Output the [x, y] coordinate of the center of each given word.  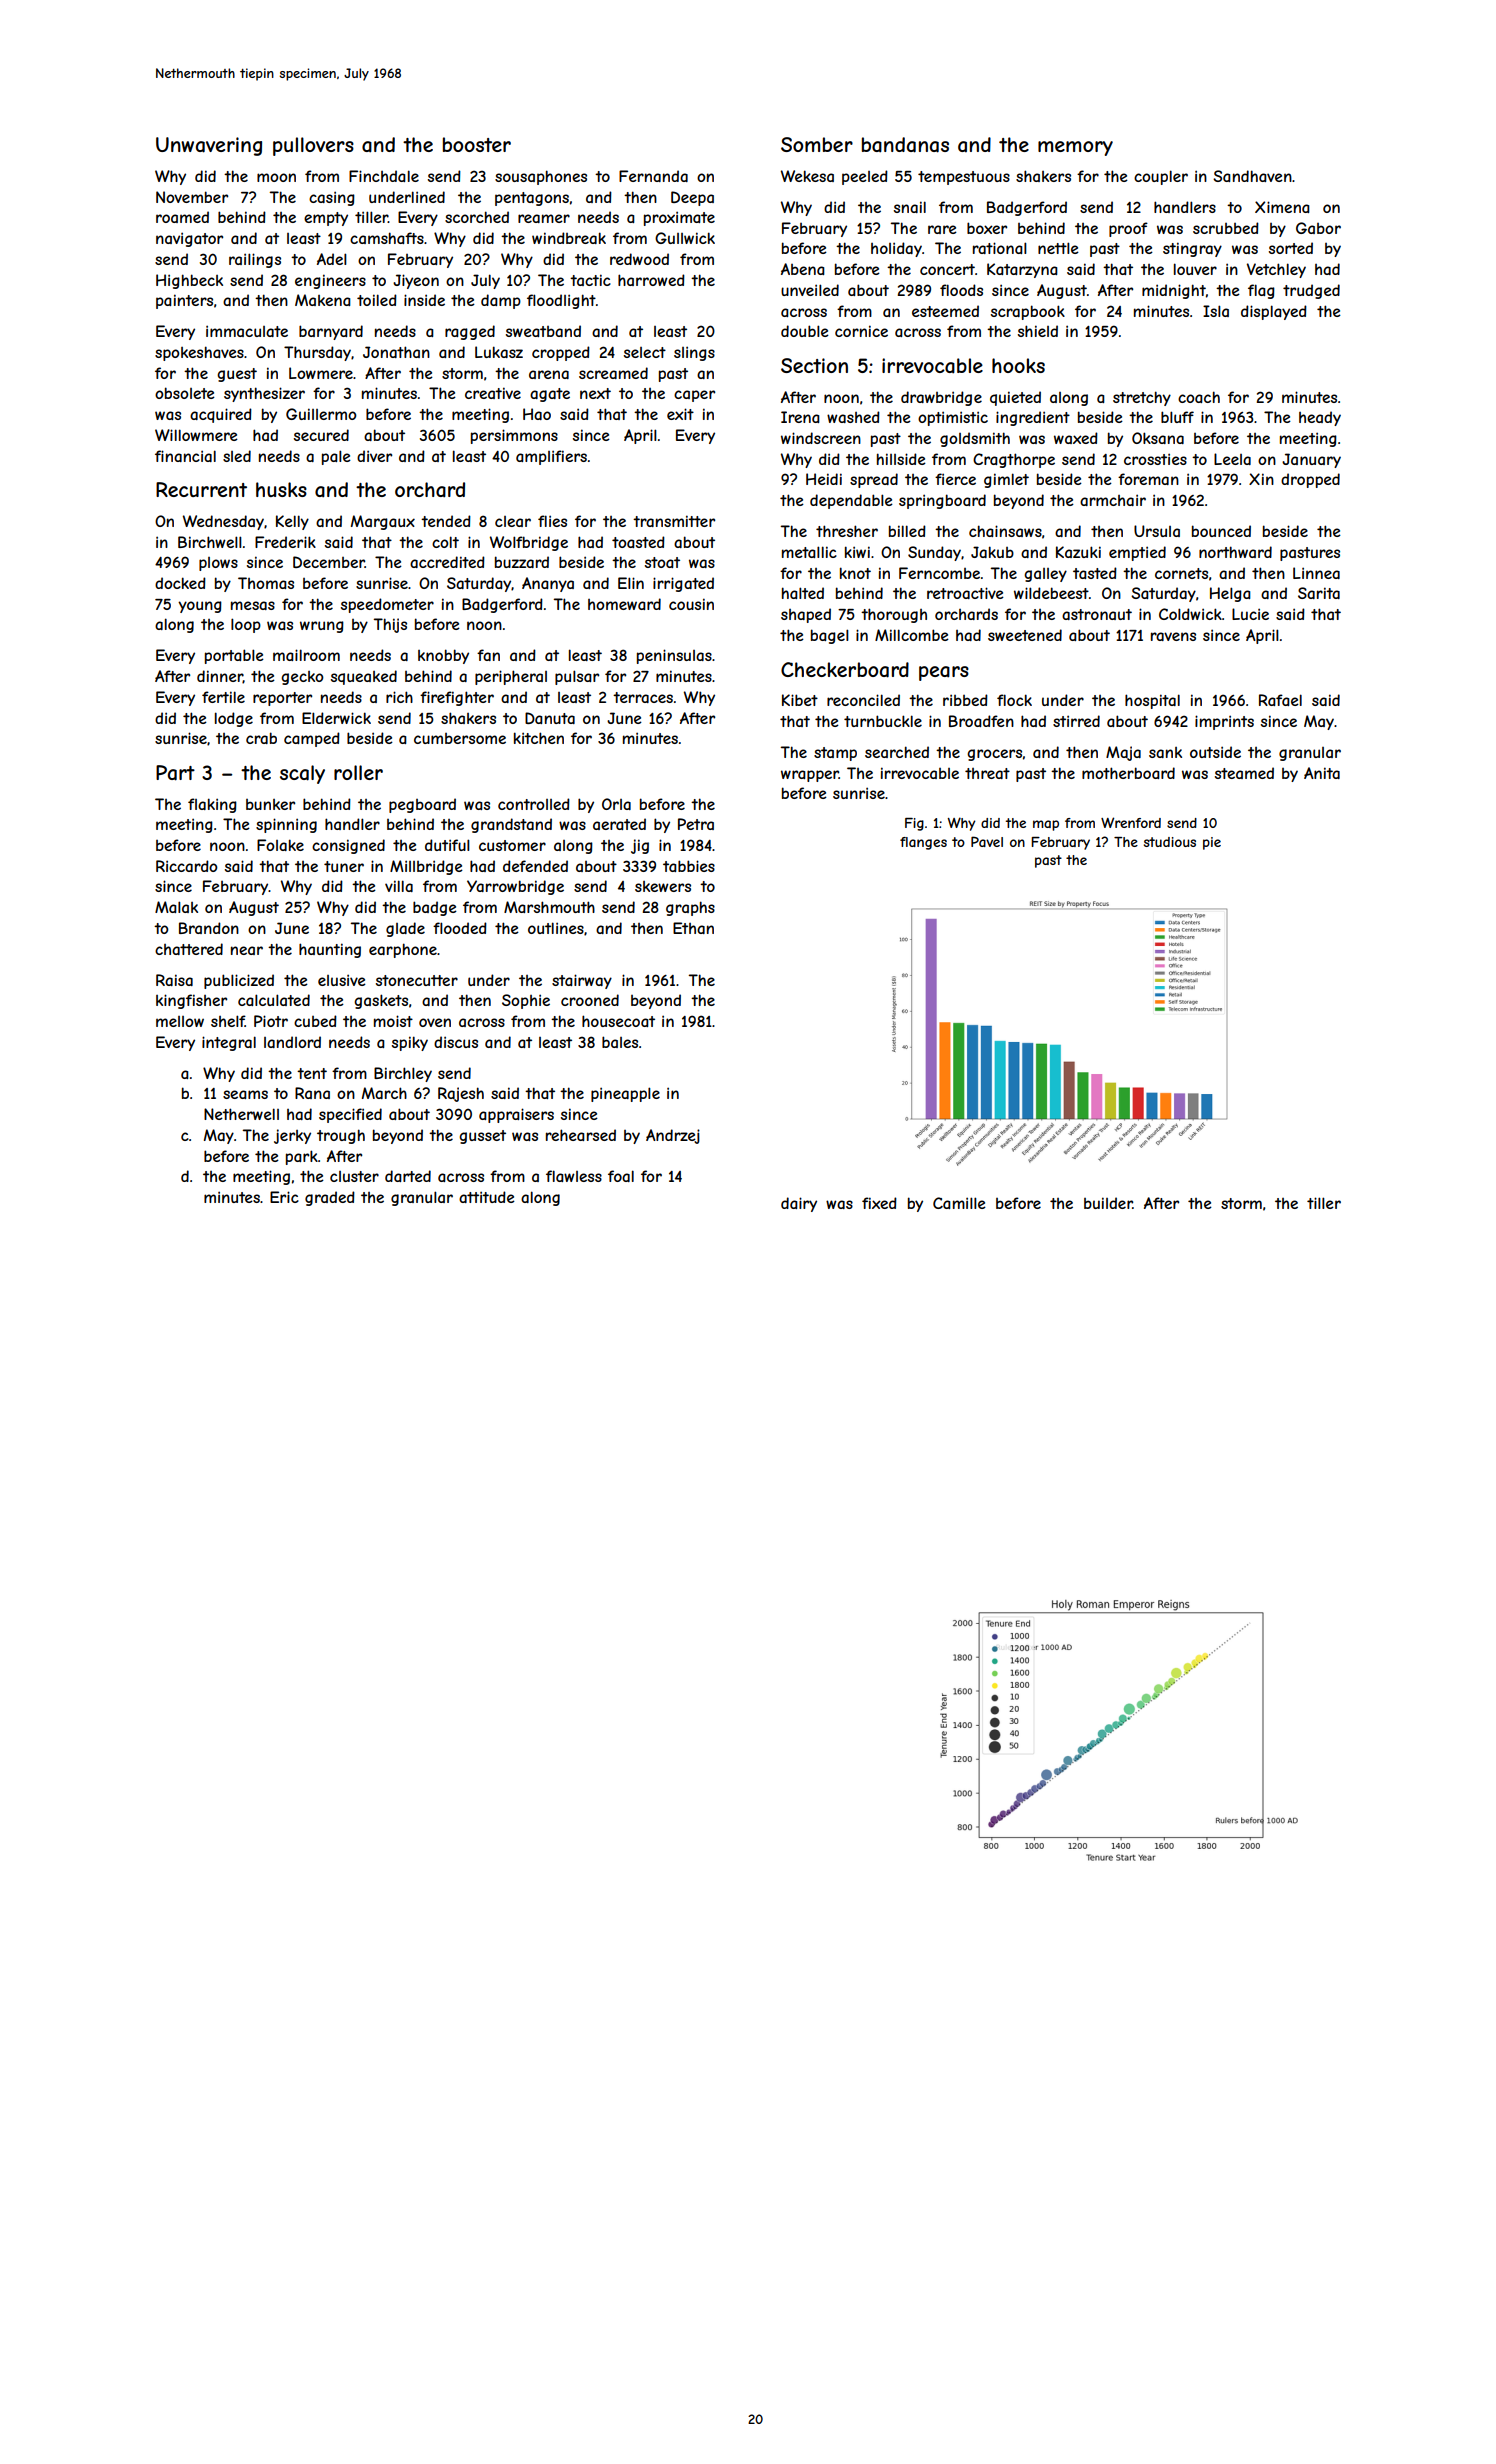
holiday [896, 249]
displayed [1274, 312]
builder [1108, 1203]
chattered [189, 949]
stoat [662, 562]
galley [1045, 575]
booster [477, 144]
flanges [923, 843]
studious [1170, 842]
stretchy [1142, 398]
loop [246, 625]
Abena [803, 269]
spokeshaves [199, 353]
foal [621, 1176]
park [302, 1157]
